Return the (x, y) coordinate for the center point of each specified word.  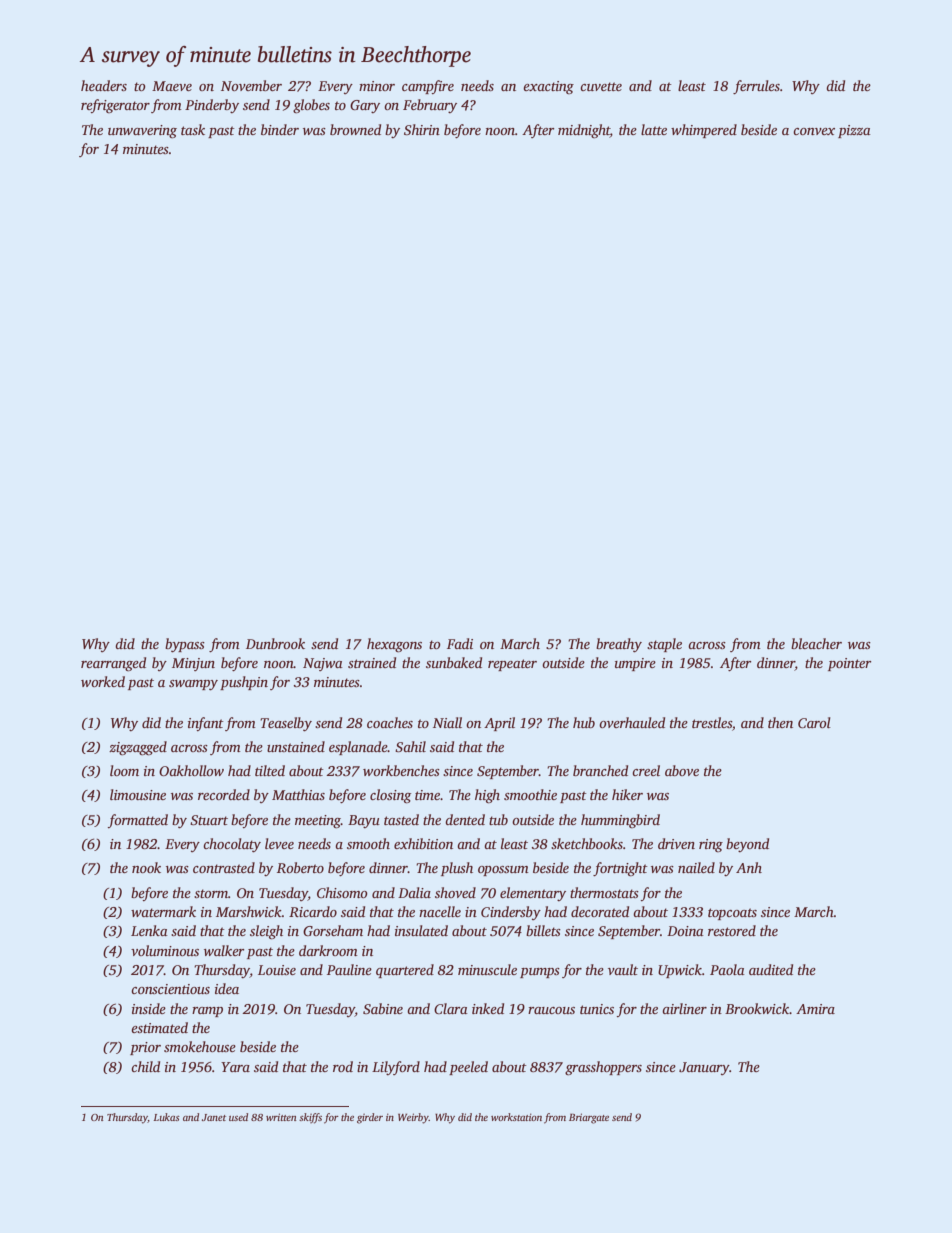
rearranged (113, 664)
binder (280, 129)
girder (370, 1118)
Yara (235, 1067)
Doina (685, 931)
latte (654, 129)
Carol (814, 722)
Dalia (414, 892)
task (193, 129)
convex (814, 131)
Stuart (209, 820)
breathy (619, 645)
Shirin (422, 129)
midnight (584, 131)
